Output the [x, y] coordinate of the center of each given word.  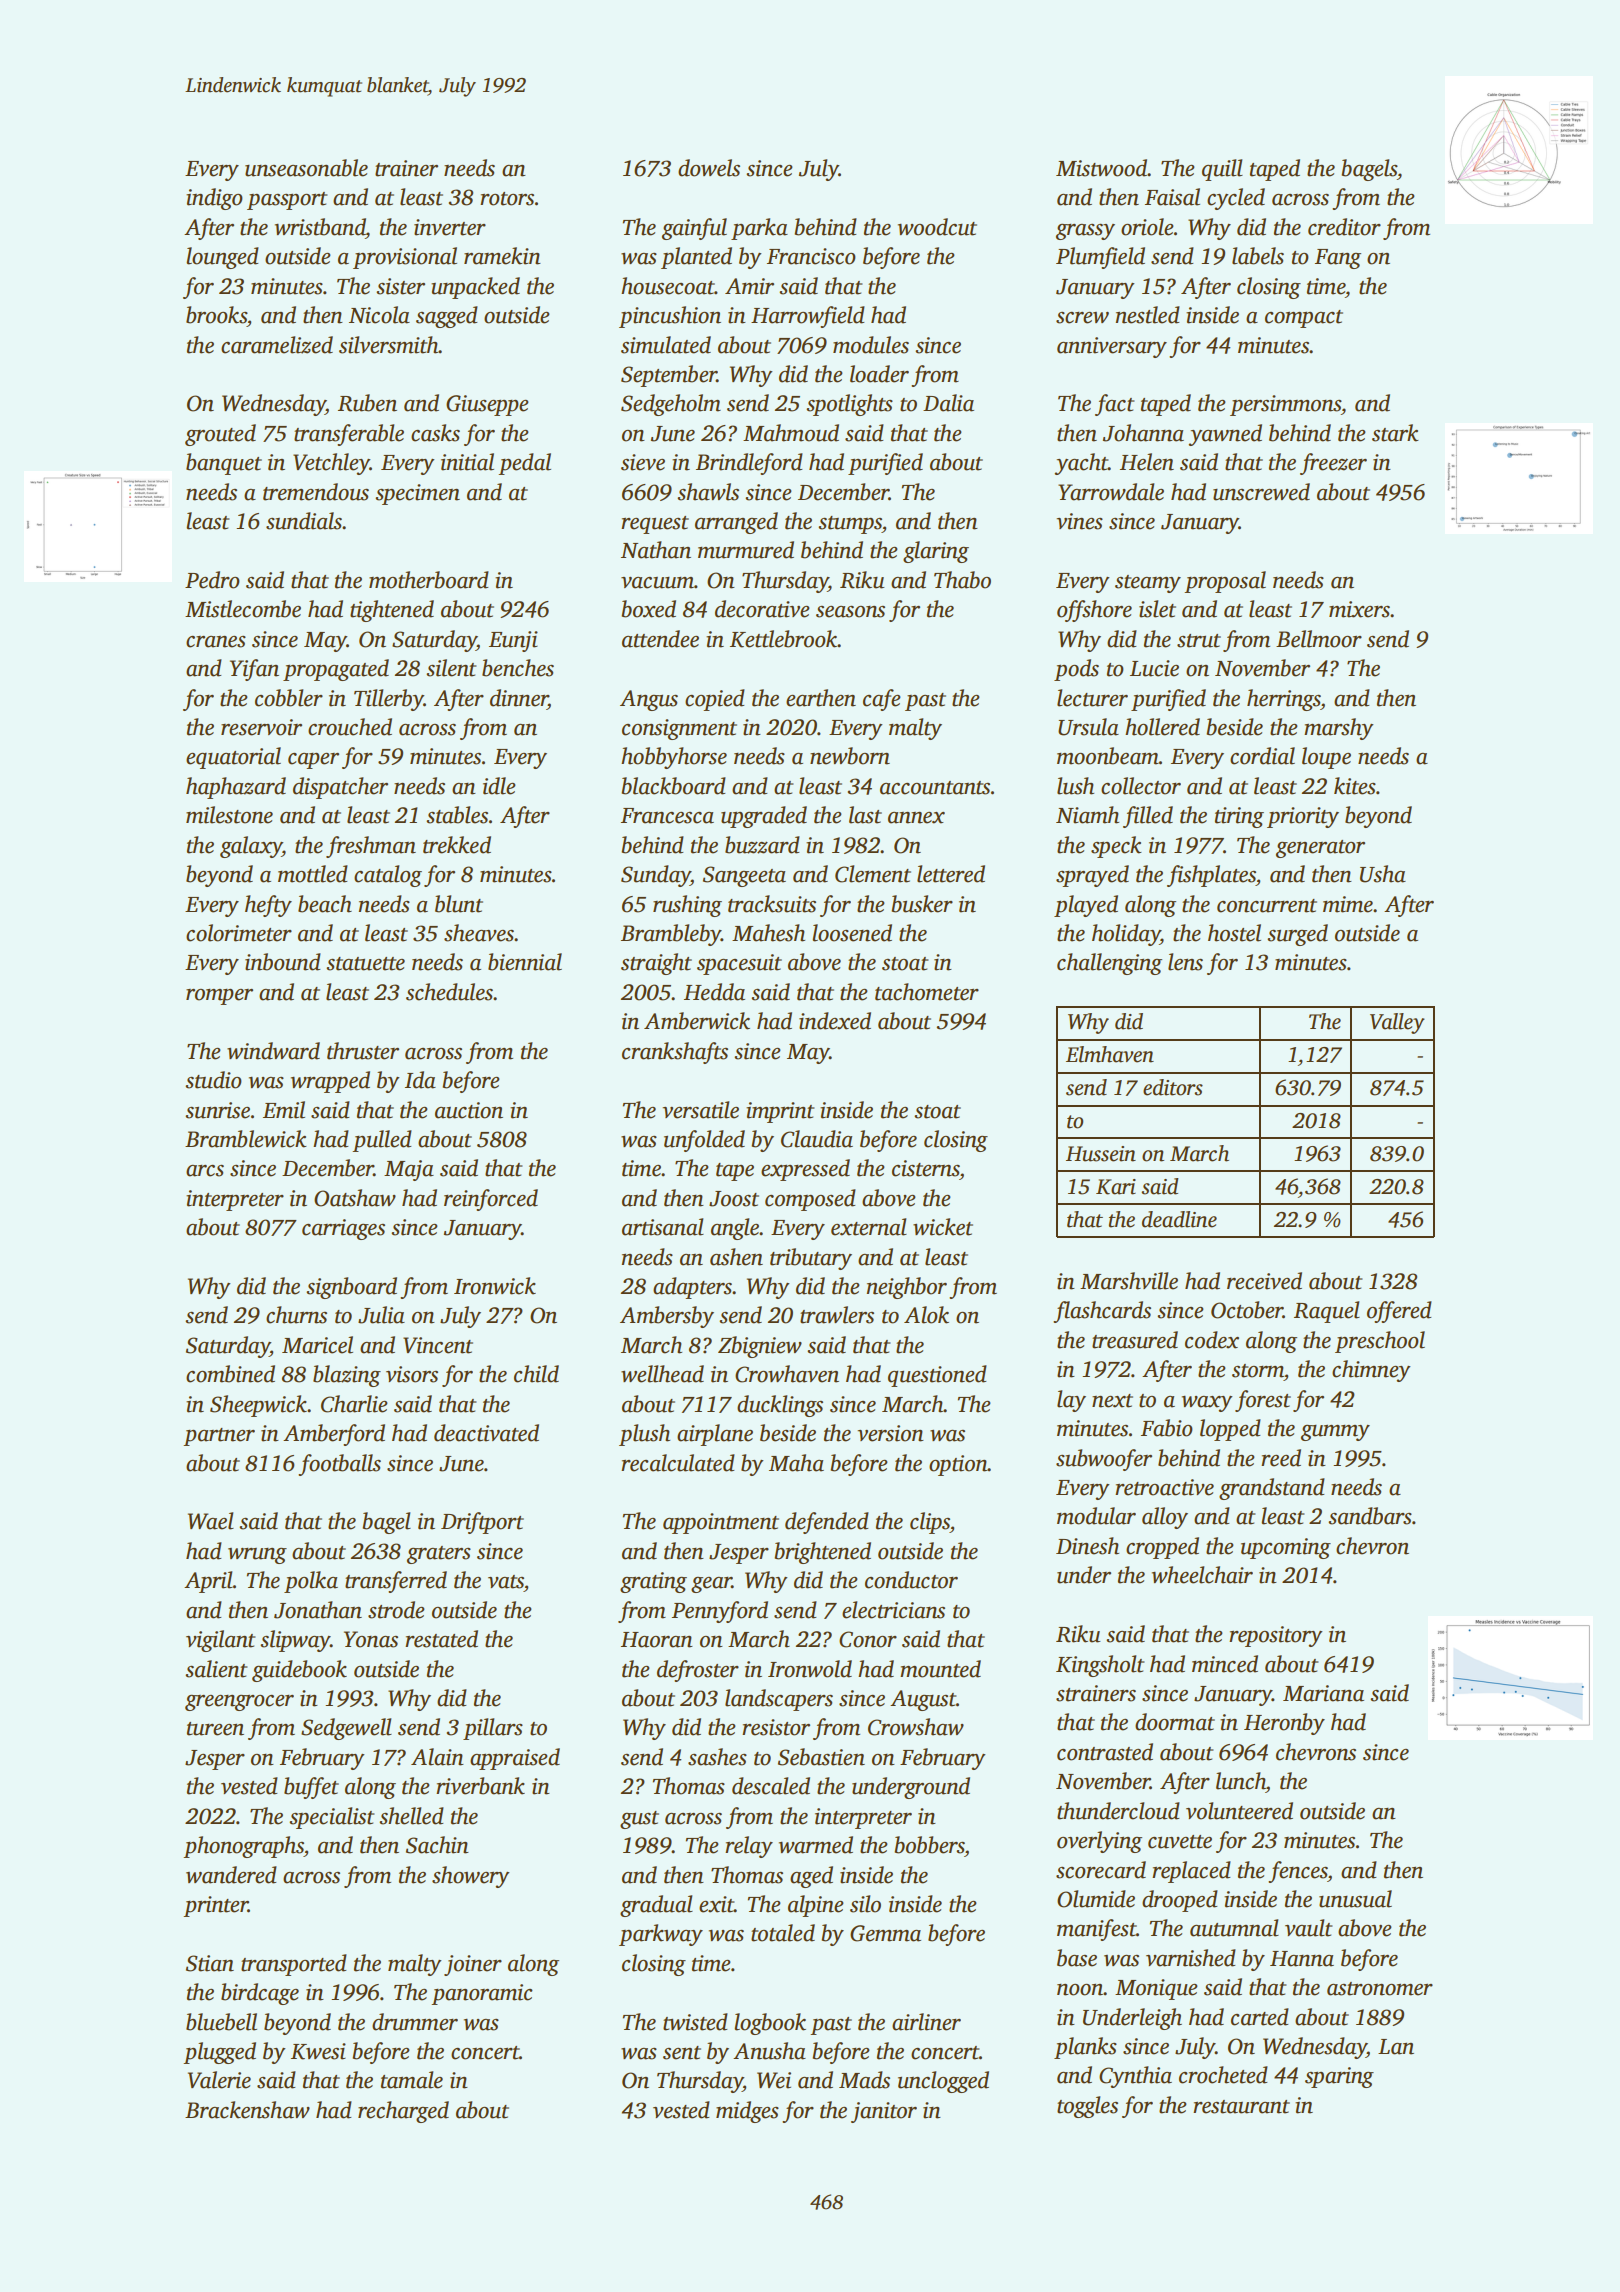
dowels [709, 168]
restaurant [1241, 2107]
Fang [1338, 259]
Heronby [1284, 1724]
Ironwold [810, 1669]
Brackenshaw [247, 2110]
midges [747, 2112]
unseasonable [306, 168]
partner [219, 1437]
